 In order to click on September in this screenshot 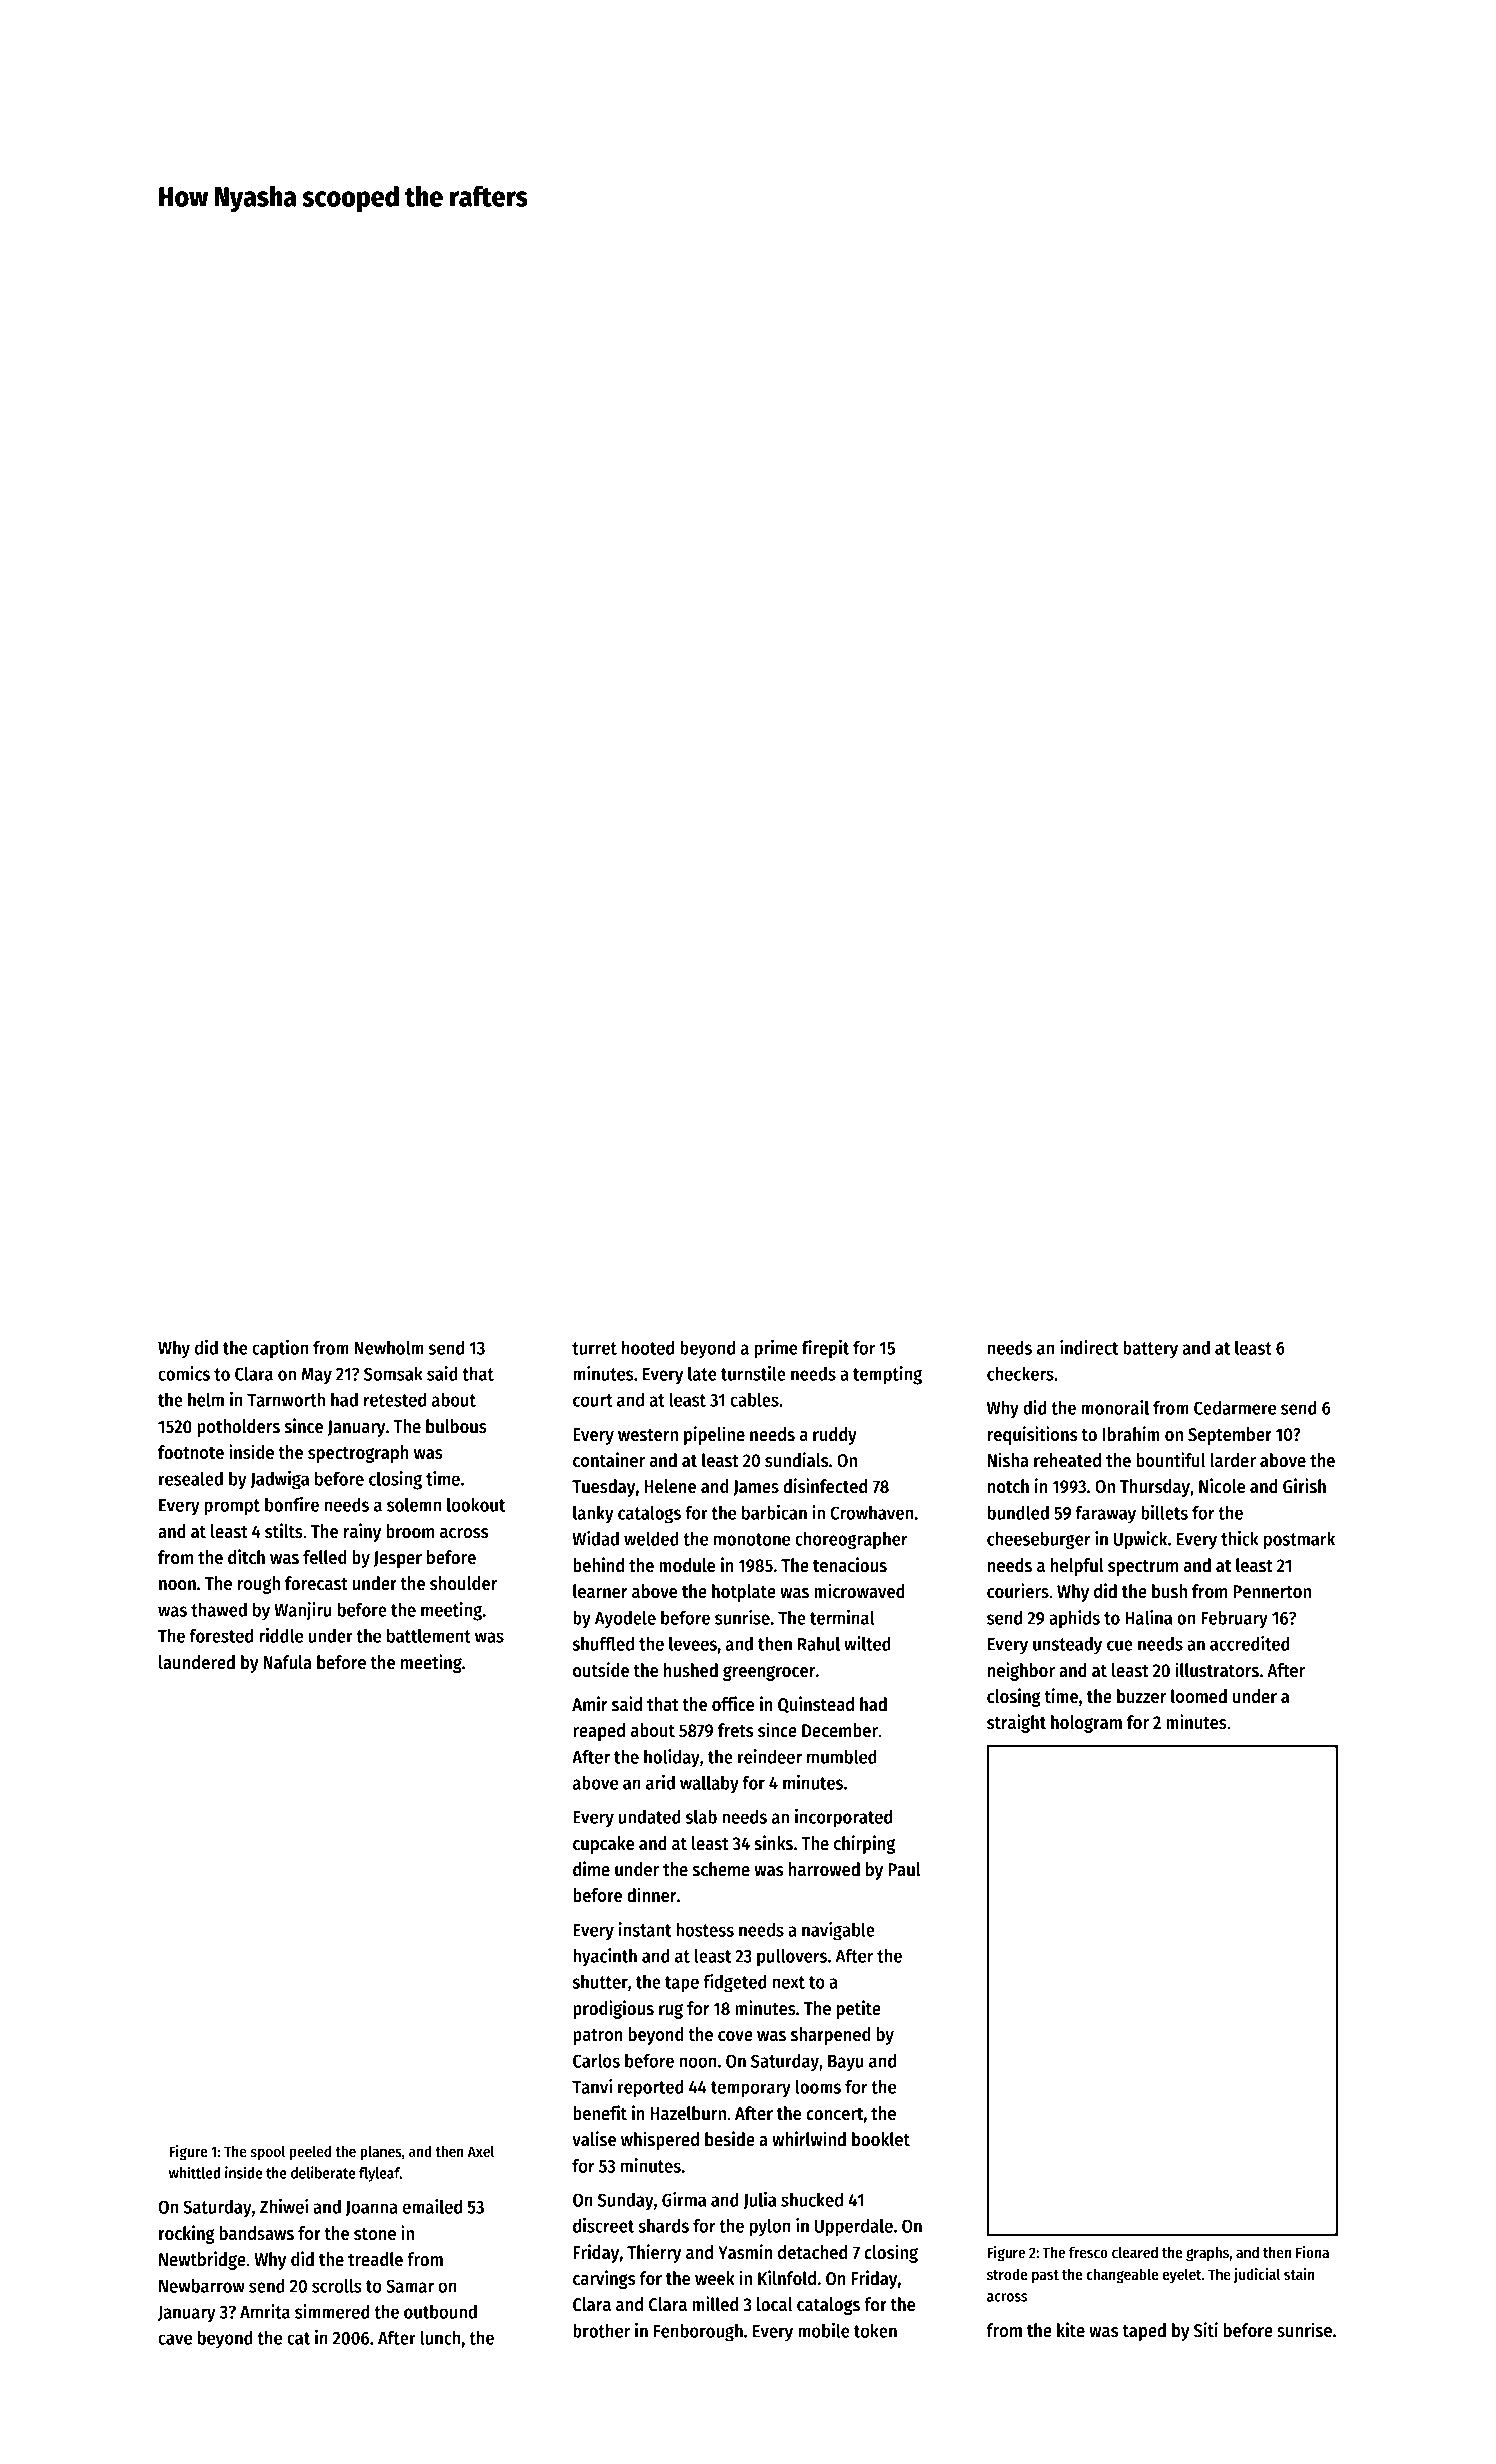, I will do `click(1230, 1436)`.
